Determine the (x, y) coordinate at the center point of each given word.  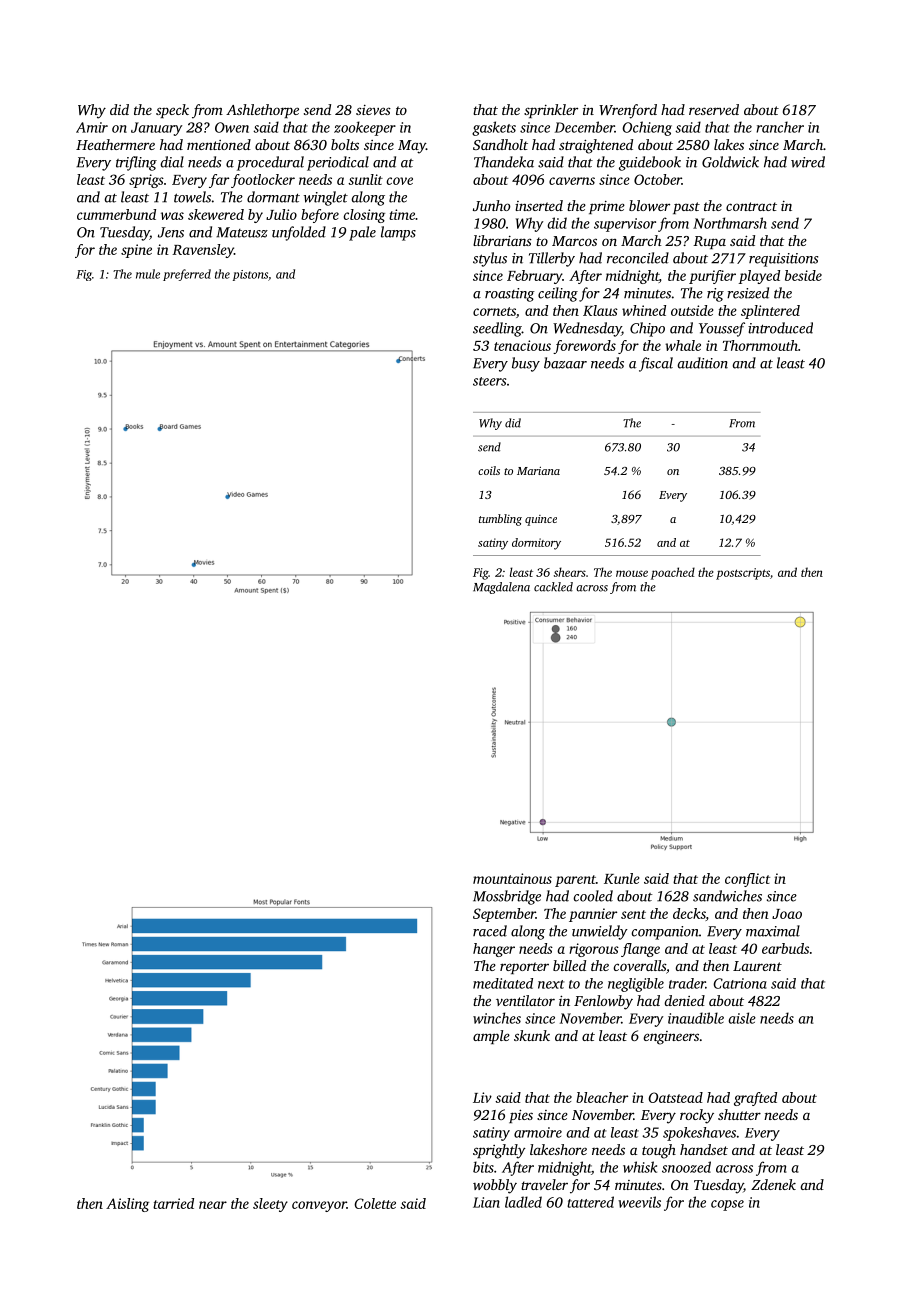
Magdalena (501, 588)
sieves (373, 110)
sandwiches (727, 896)
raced (490, 931)
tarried (173, 1203)
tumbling (500, 520)
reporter (524, 968)
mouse (632, 573)
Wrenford (628, 111)
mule (148, 274)
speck (172, 111)
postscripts (743, 574)
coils (489, 470)
